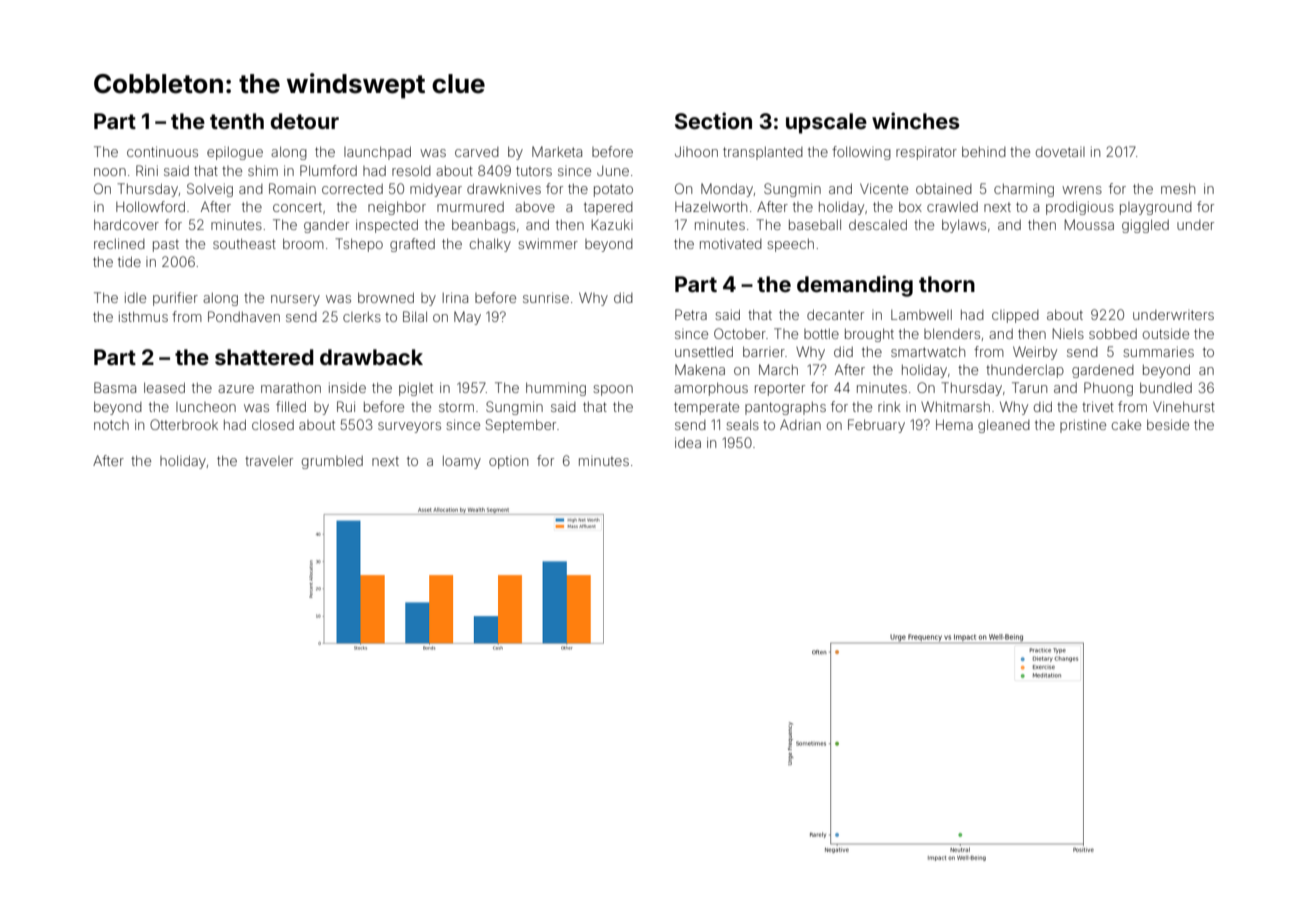  Describe the element at coordinates (352, 189) in the page. I see `corrected` at that location.
